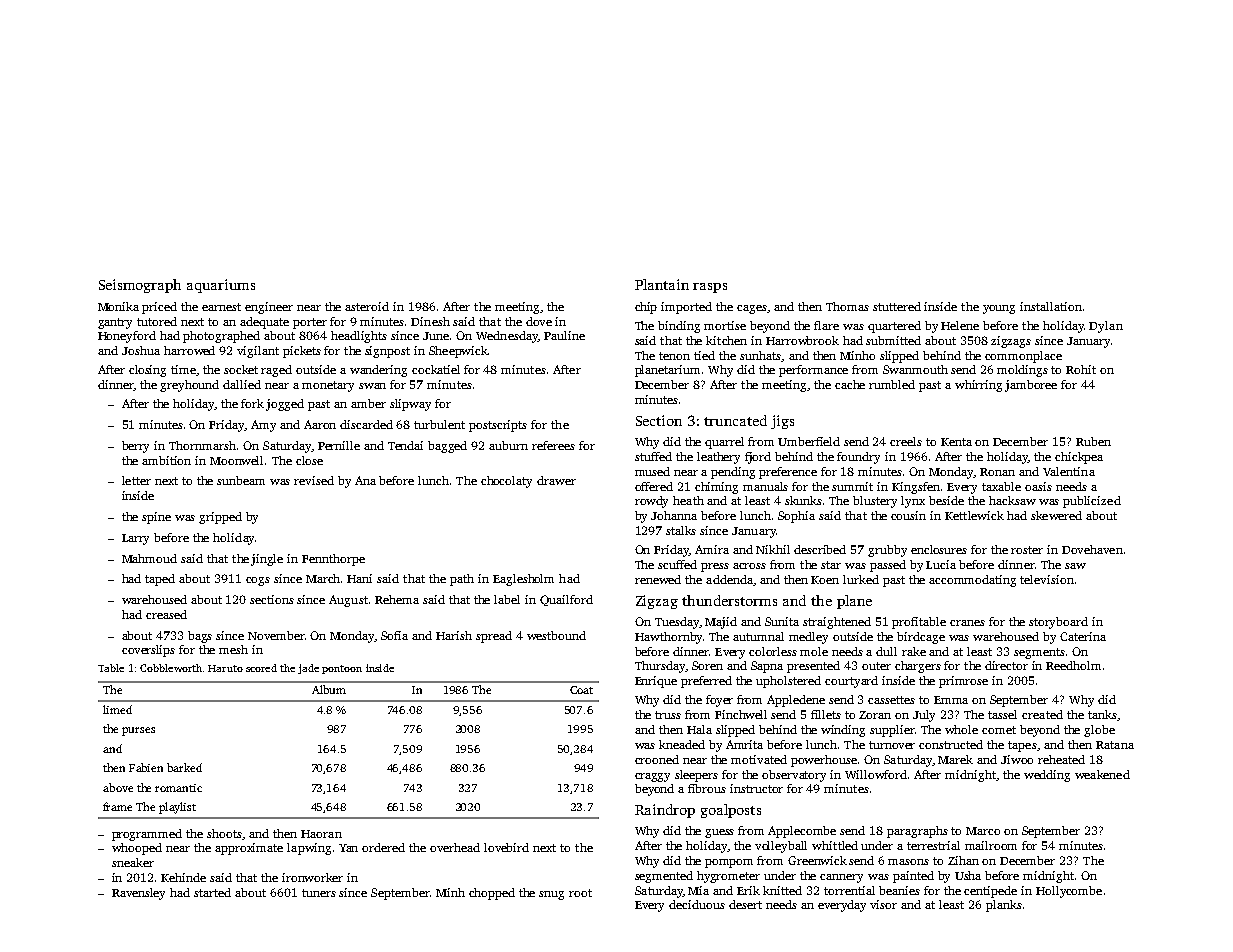 The width and height of the screenshot is (1233, 952). I want to click on barked, so click(184, 767).
